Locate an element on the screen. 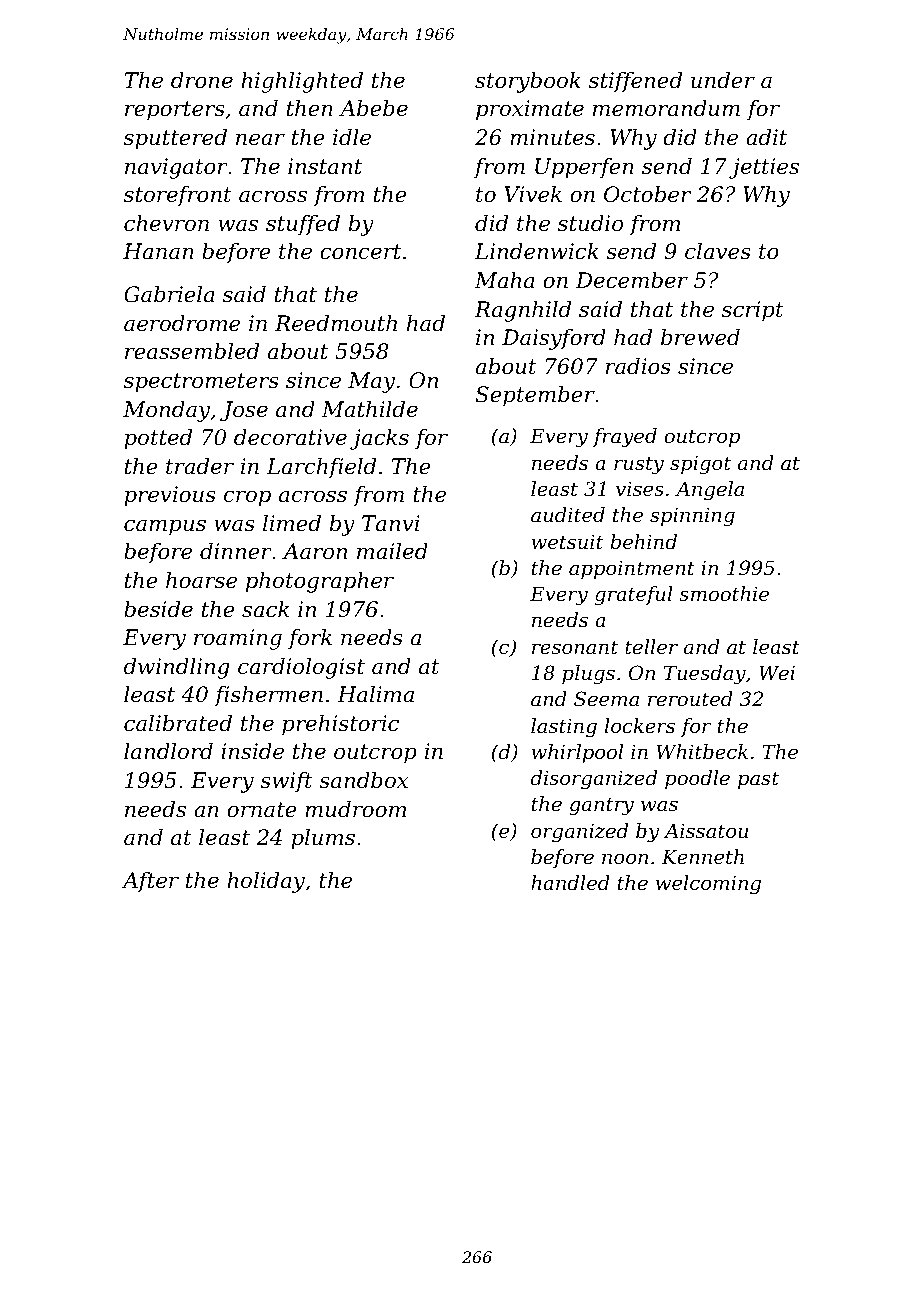 The height and width of the screenshot is (1314, 924). mailed is located at coordinates (392, 551).
